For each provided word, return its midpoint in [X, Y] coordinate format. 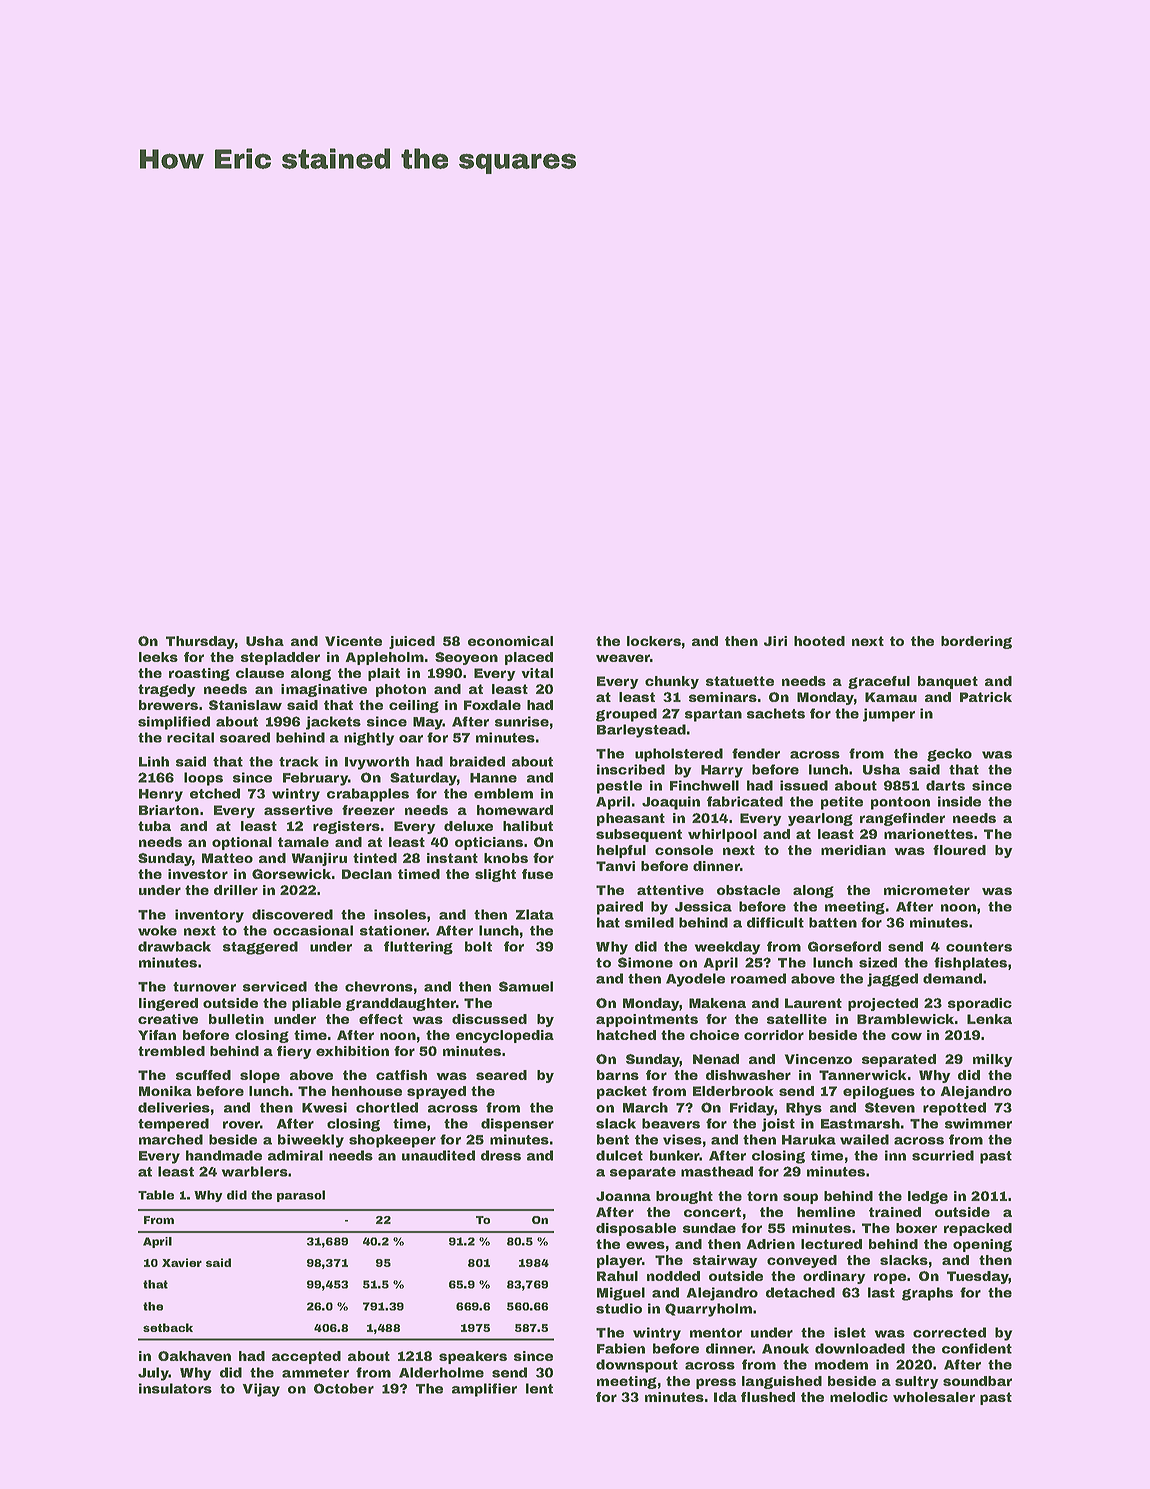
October [344, 1388]
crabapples [368, 795]
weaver [623, 658]
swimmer [978, 1123]
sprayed [436, 1092]
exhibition [352, 1051]
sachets [776, 713]
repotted [954, 1109]
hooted [819, 641]
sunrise [522, 721]
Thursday [200, 642]
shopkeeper [392, 1141]
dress [501, 1155]
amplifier [484, 1390]
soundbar [977, 1381]
